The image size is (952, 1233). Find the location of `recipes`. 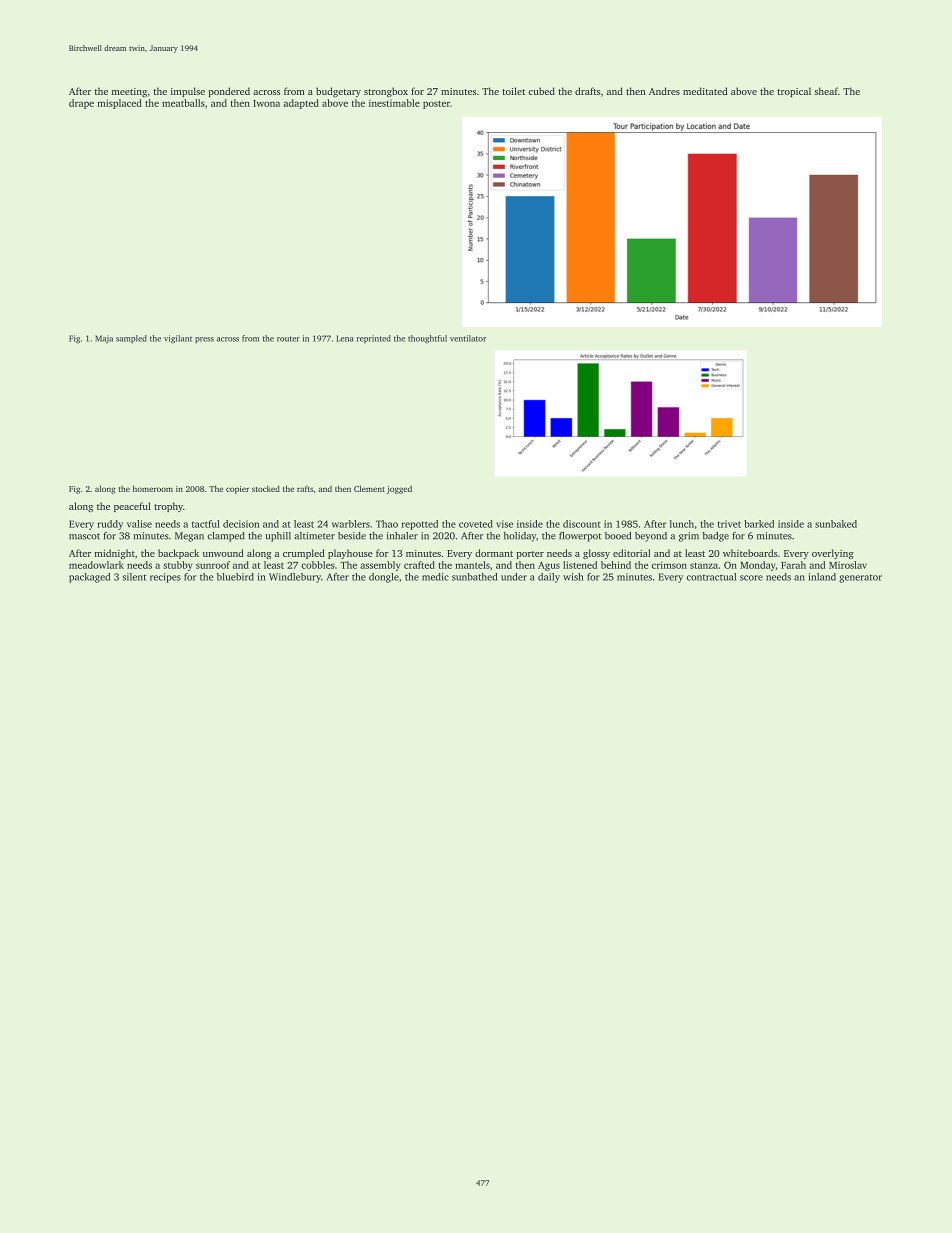

recipes is located at coordinates (165, 578).
